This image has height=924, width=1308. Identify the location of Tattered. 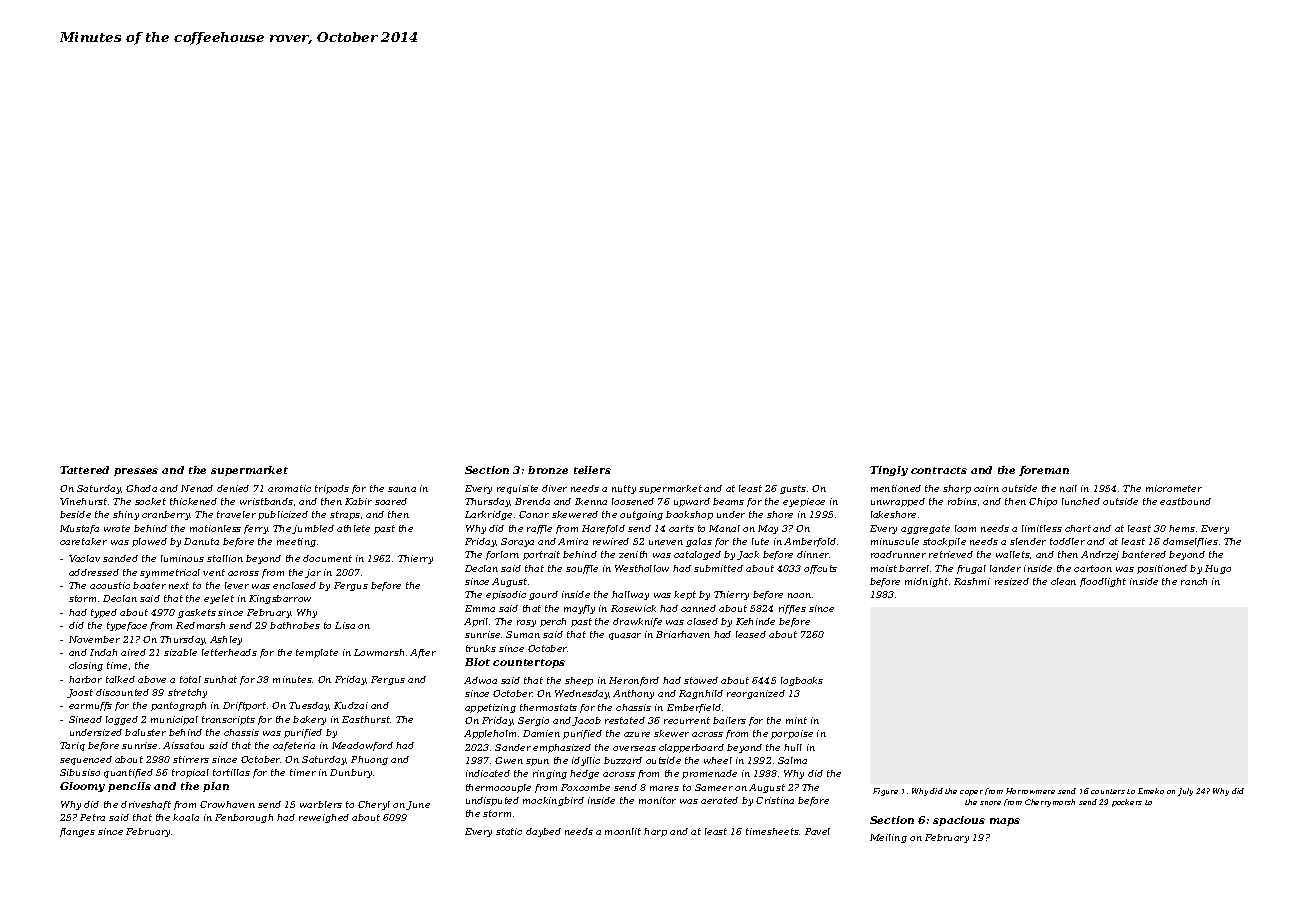
(84, 470).
